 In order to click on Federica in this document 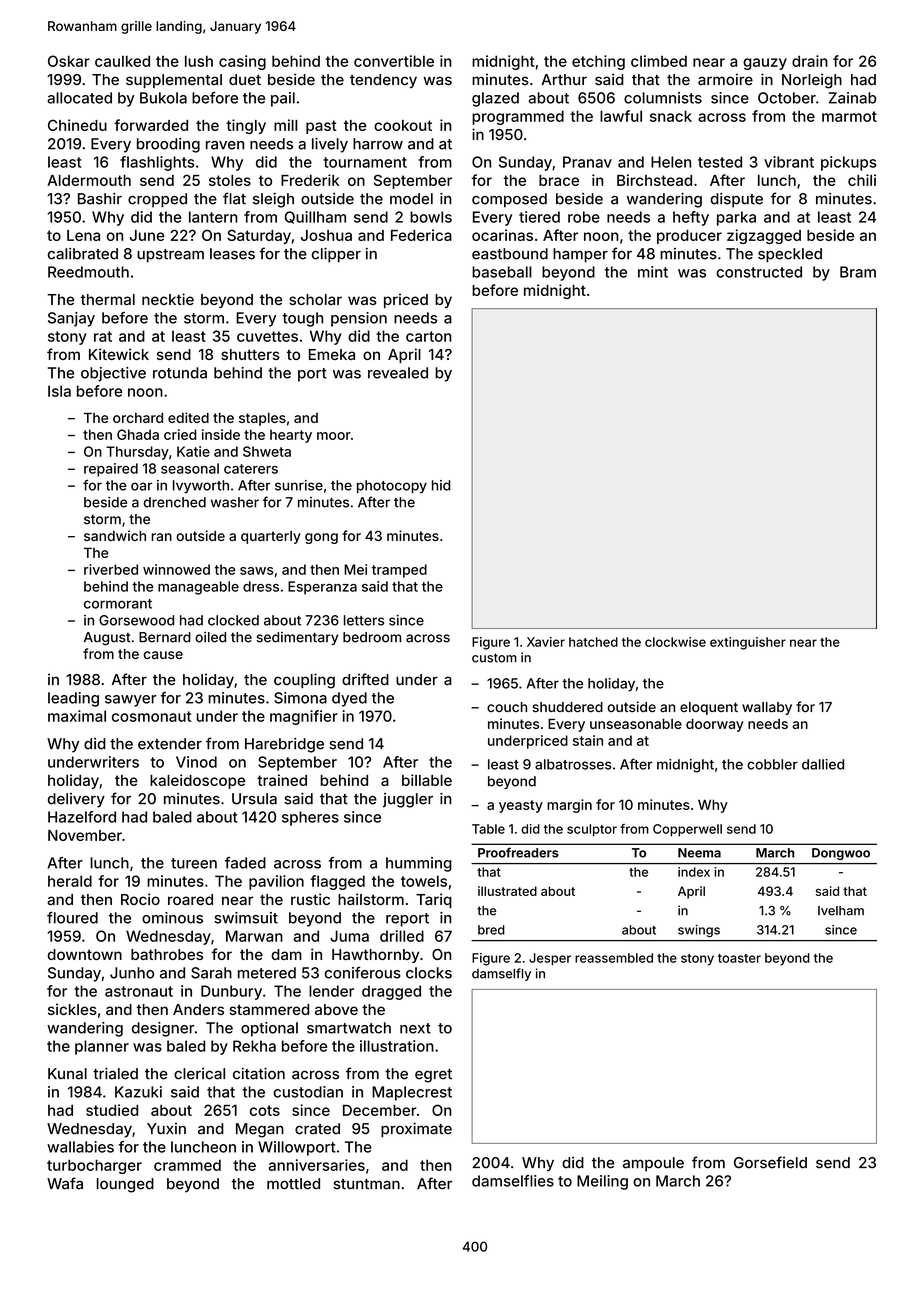, I will do `click(421, 235)`.
